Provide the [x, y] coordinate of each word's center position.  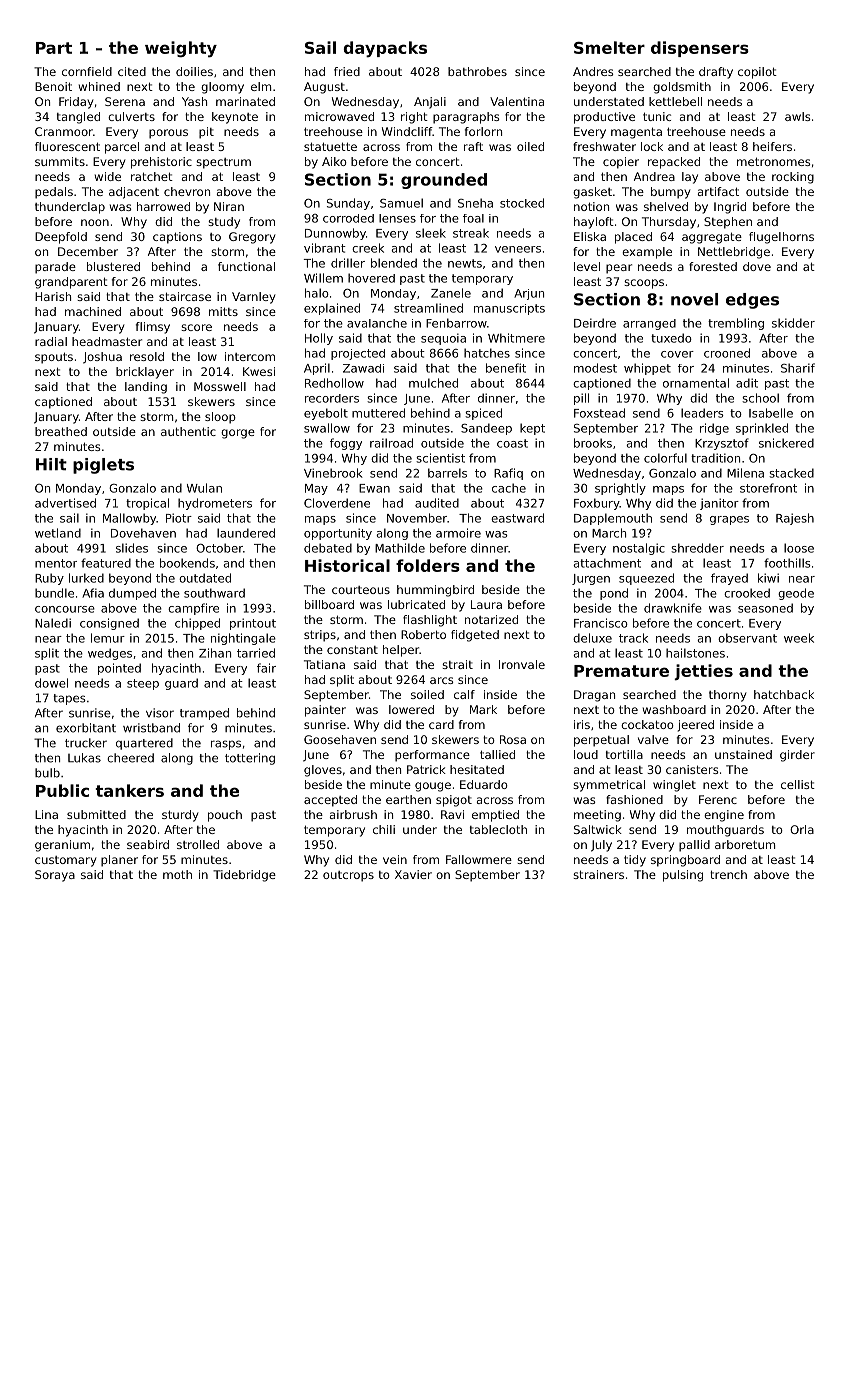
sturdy [180, 816]
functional [246, 266]
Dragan [594, 696]
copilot [757, 73]
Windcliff [407, 131]
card [441, 724]
